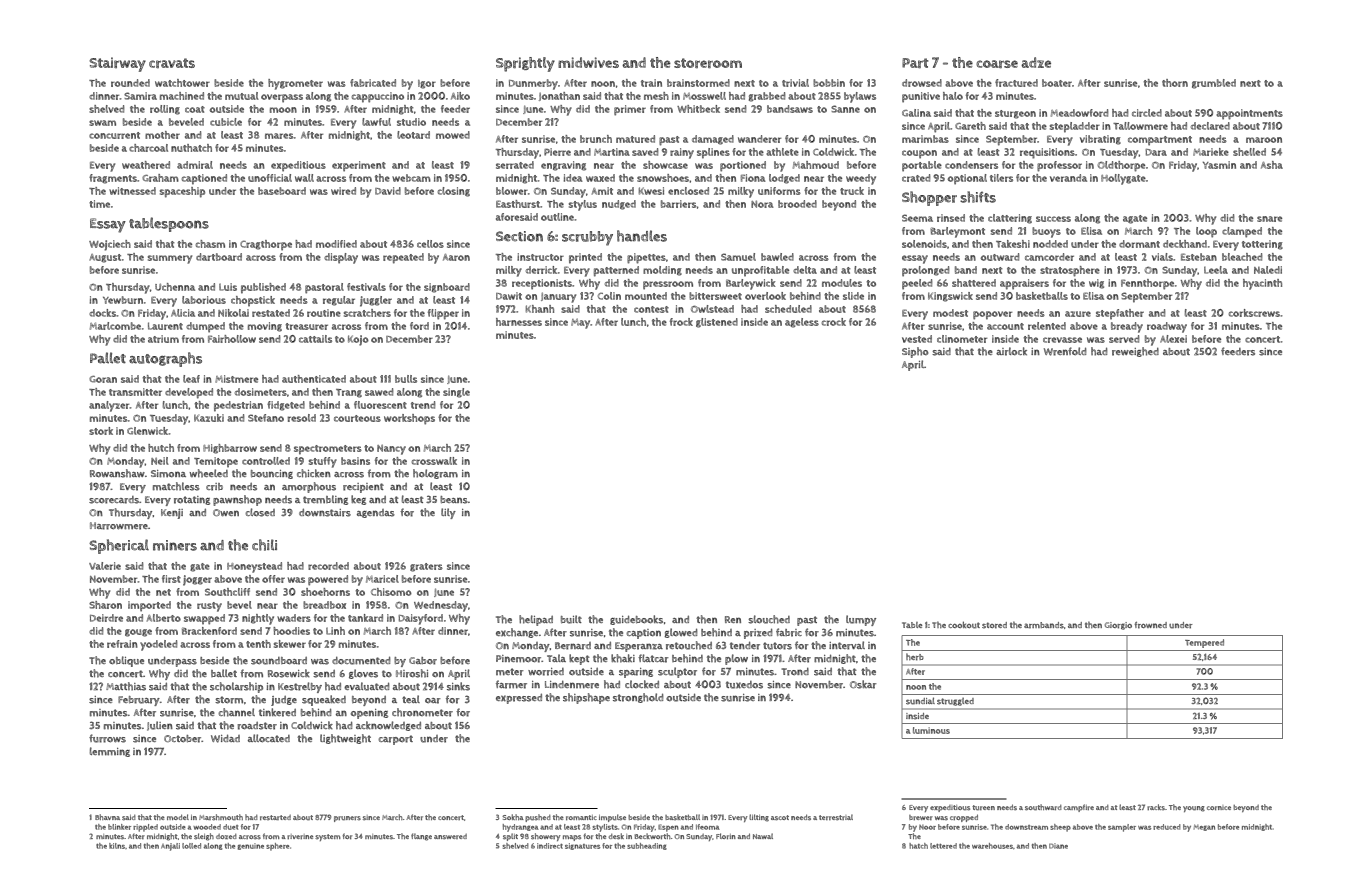 The width and height of the screenshot is (1372, 887). What do you see at coordinates (550, 846) in the screenshot?
I see `indirect` at bounding box center [550, 846].
